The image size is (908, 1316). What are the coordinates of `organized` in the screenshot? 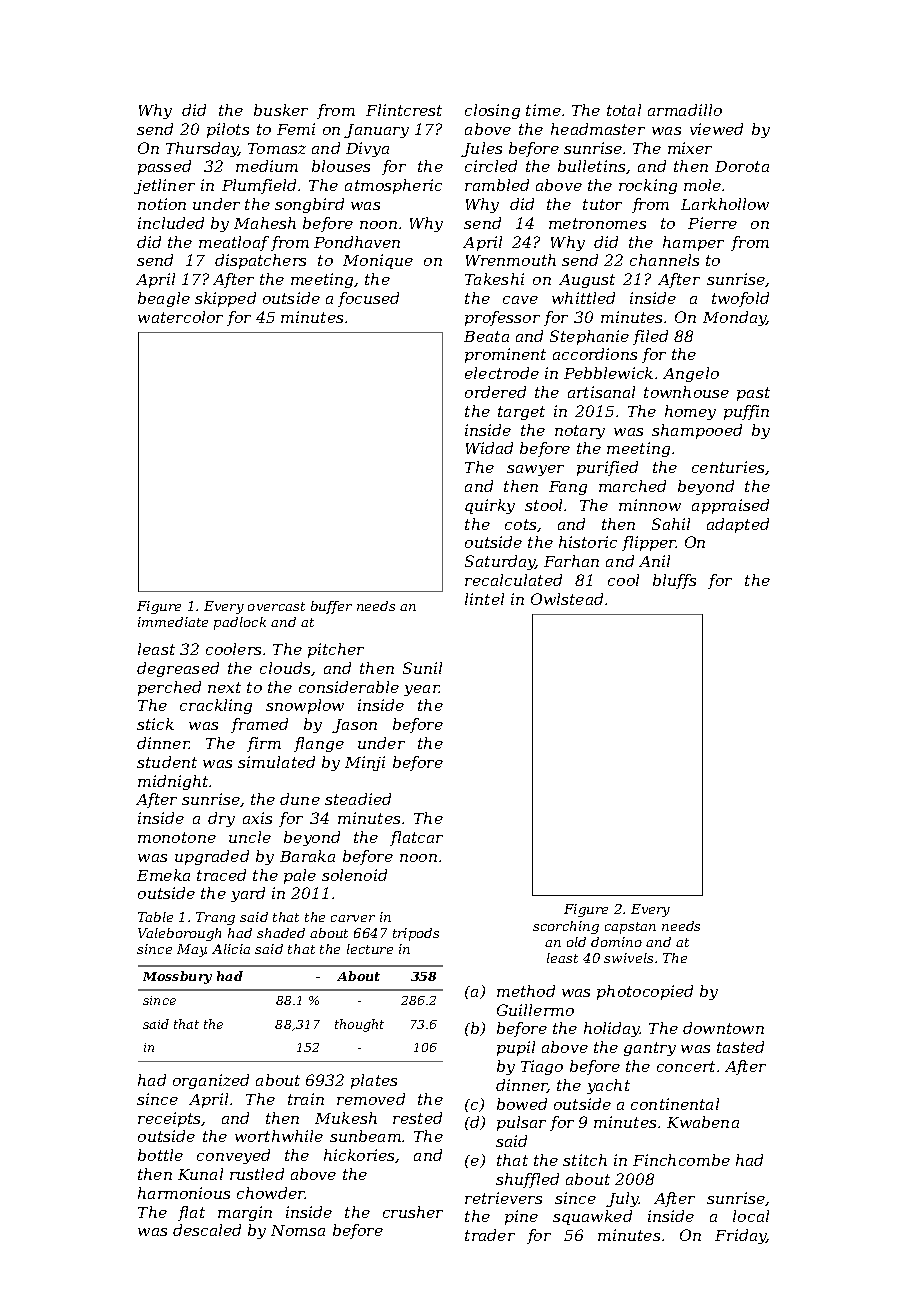 It's located at (211, 1081).
